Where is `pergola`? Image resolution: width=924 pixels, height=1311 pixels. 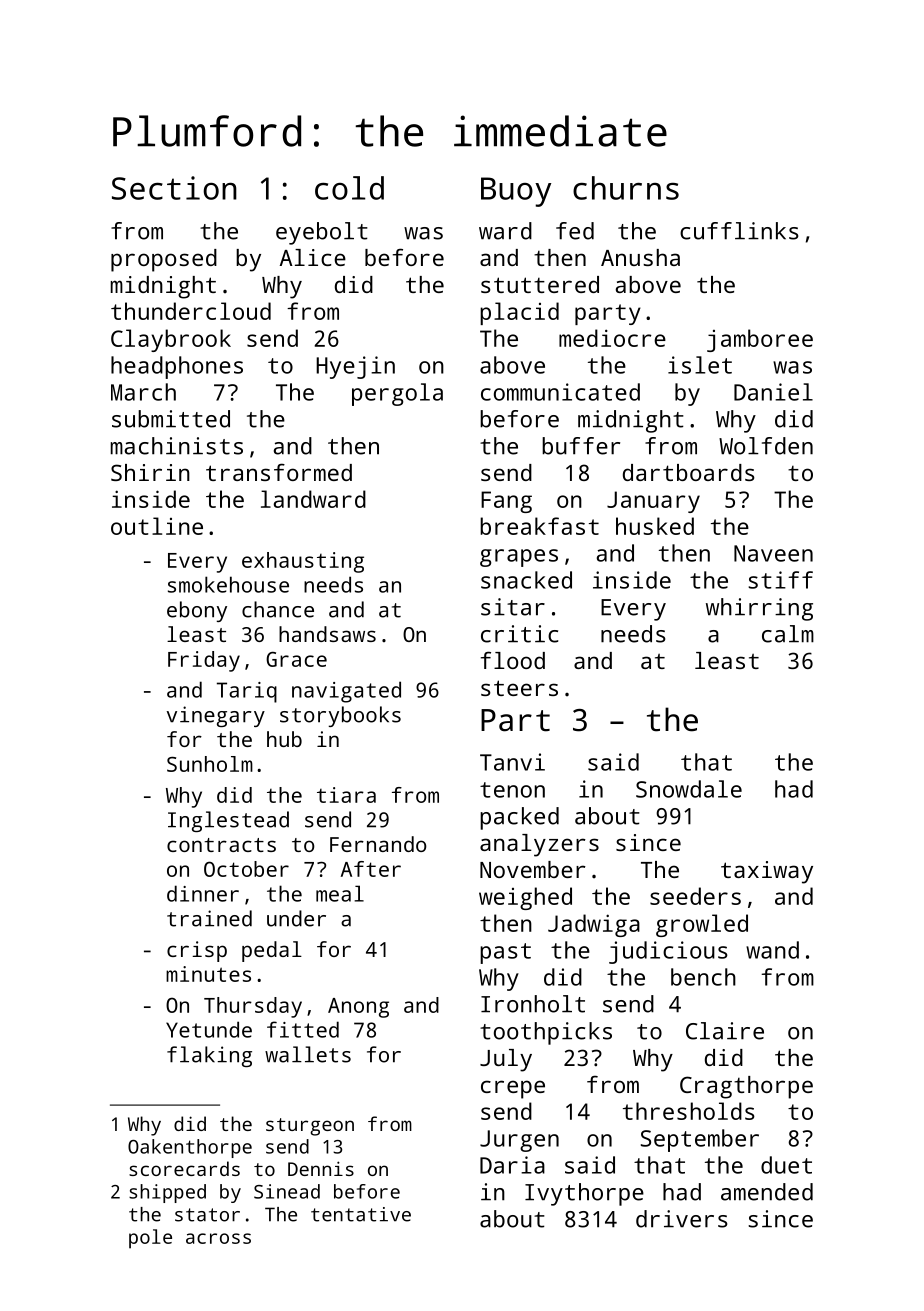 pergola is located at coordinates (397, 394).
